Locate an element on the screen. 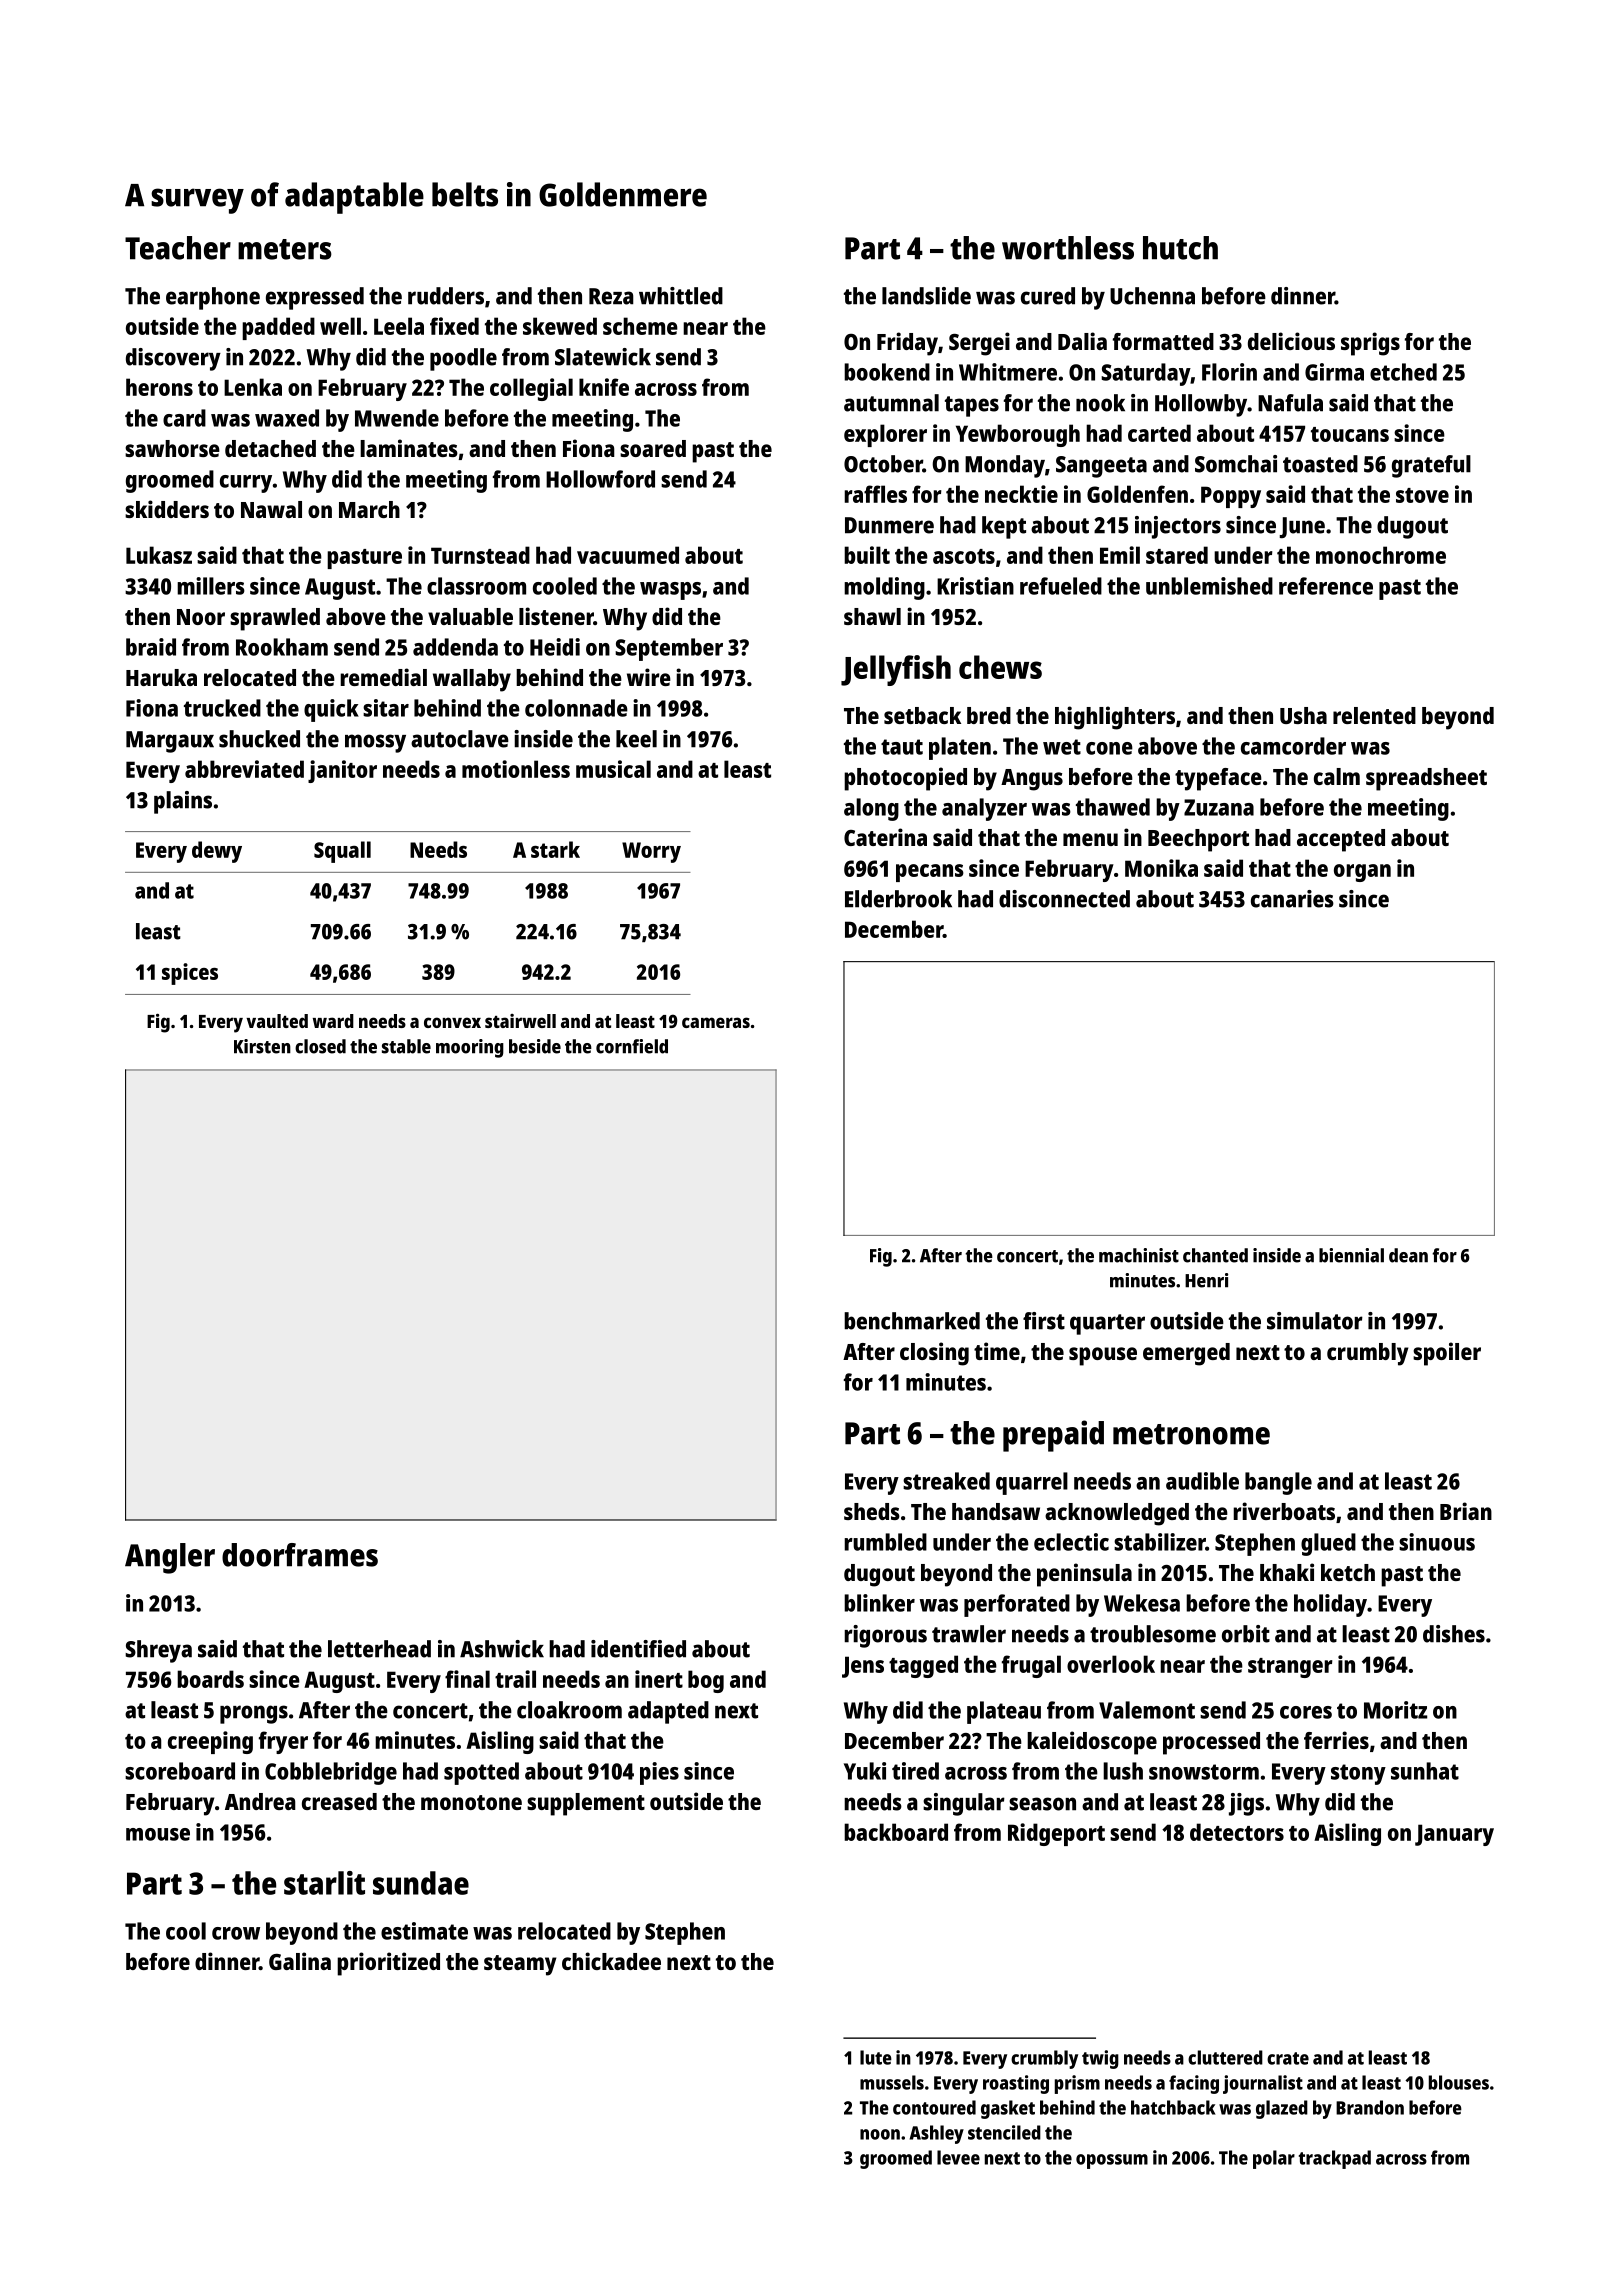  plateau is located at coordinates (1004, 1712).
